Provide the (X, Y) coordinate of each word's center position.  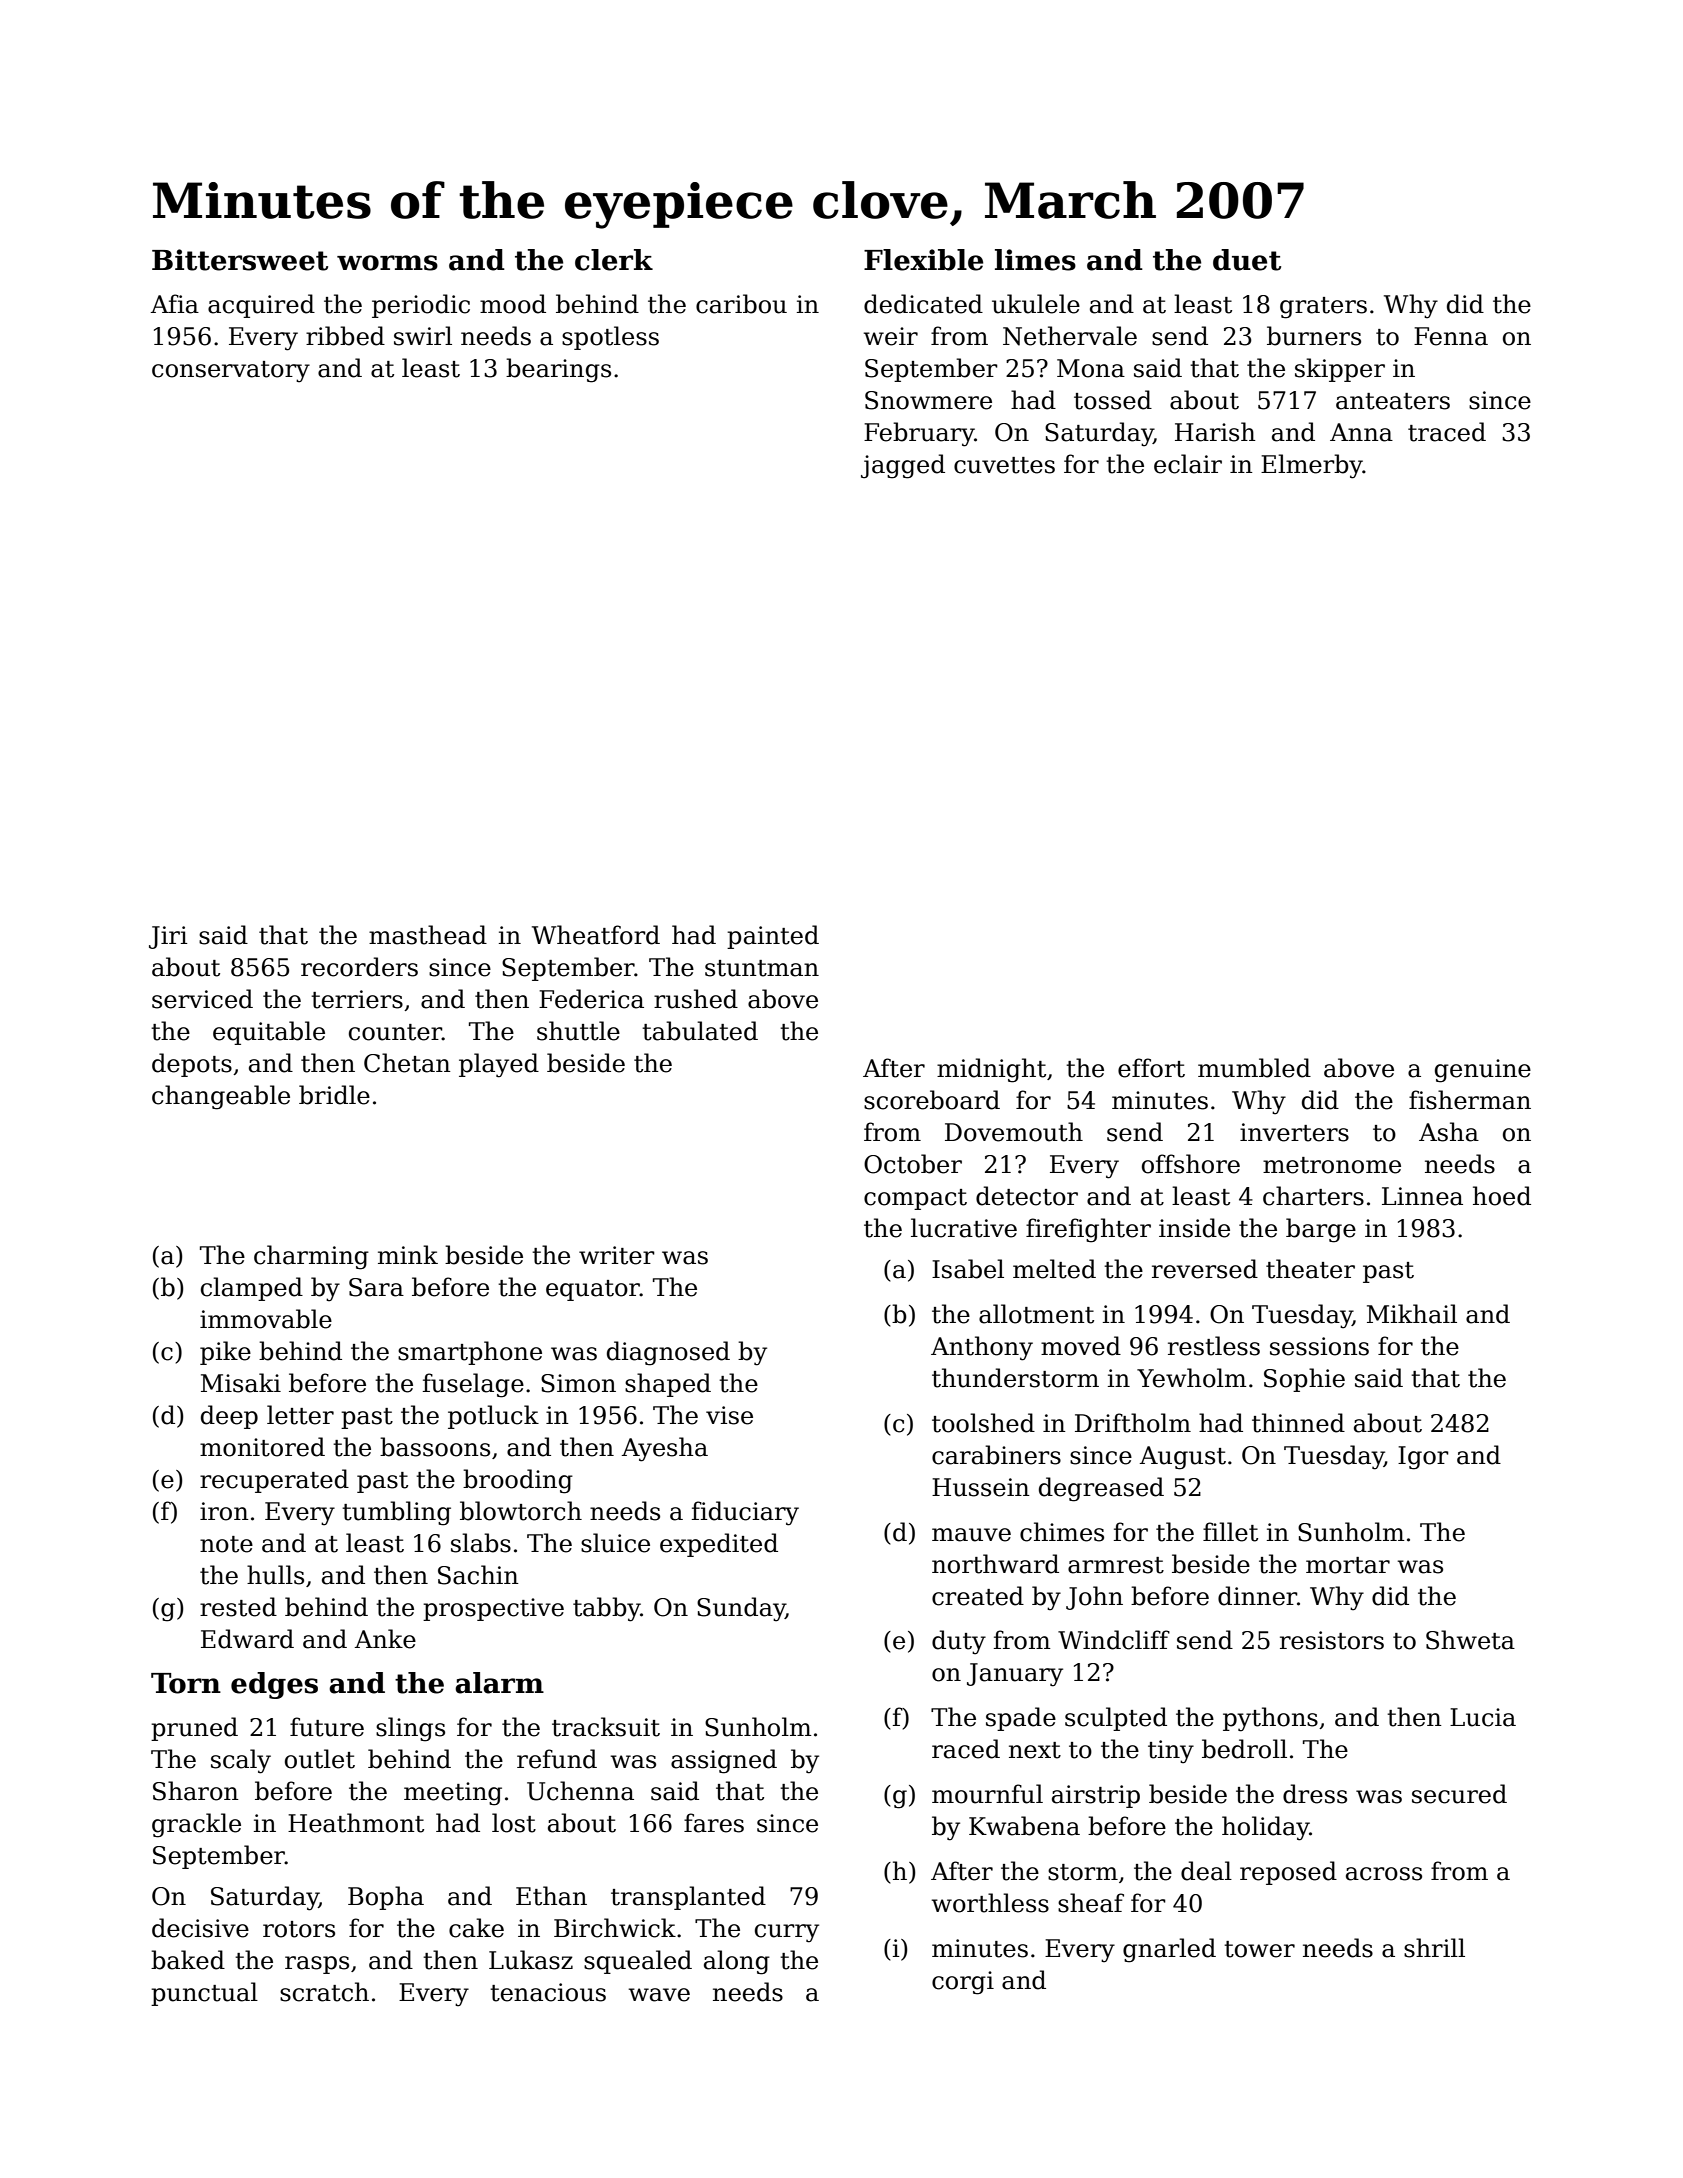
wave (659, 1995)
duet (1247, 260)
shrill (1434, 1948)
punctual (204, 1994)
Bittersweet (240, 260)
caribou (741, 304)
